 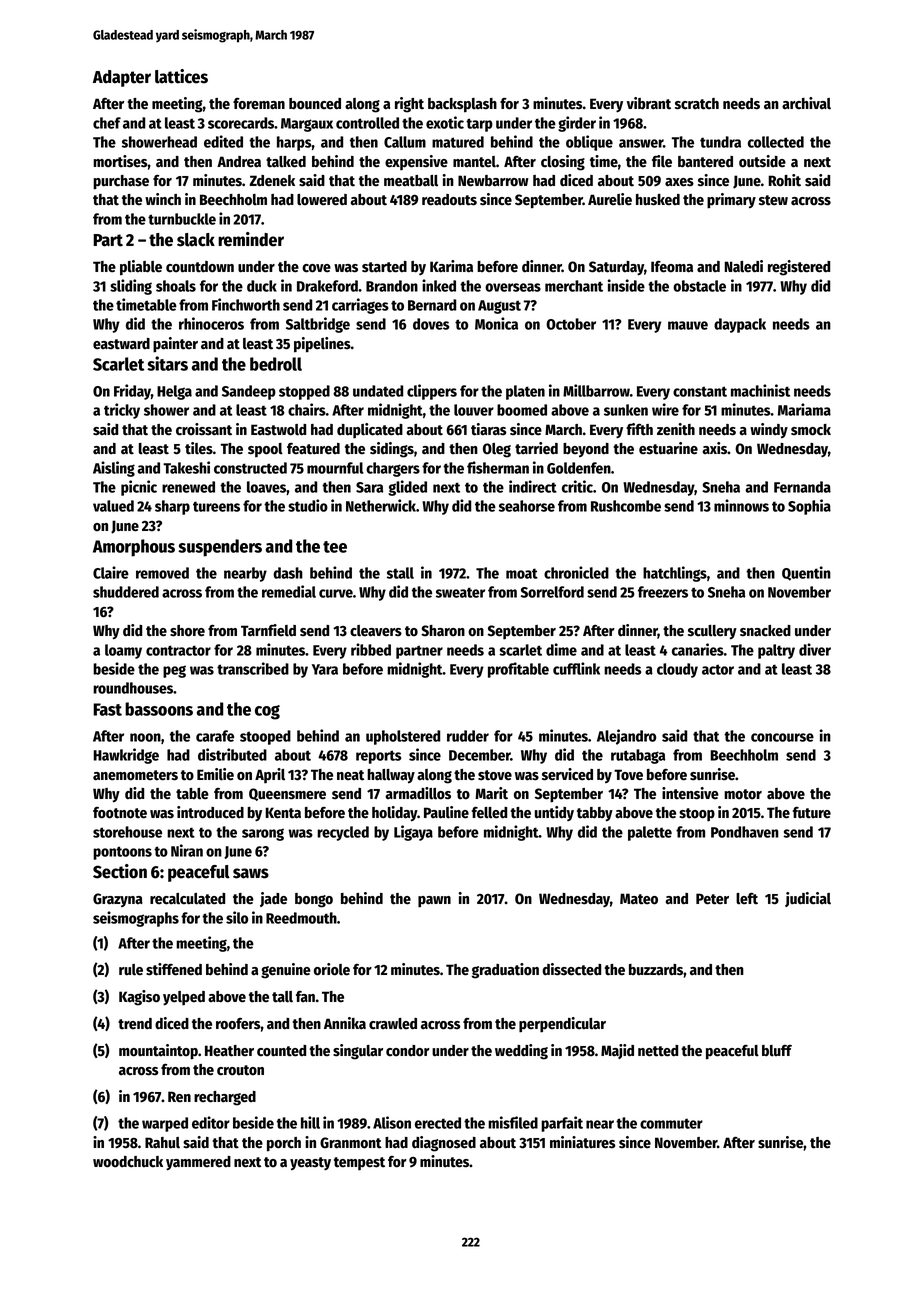 What do you see at coordinates (134, 548) in the screenshot?
I see `Amorphous` at bounding box center [134, 548].
